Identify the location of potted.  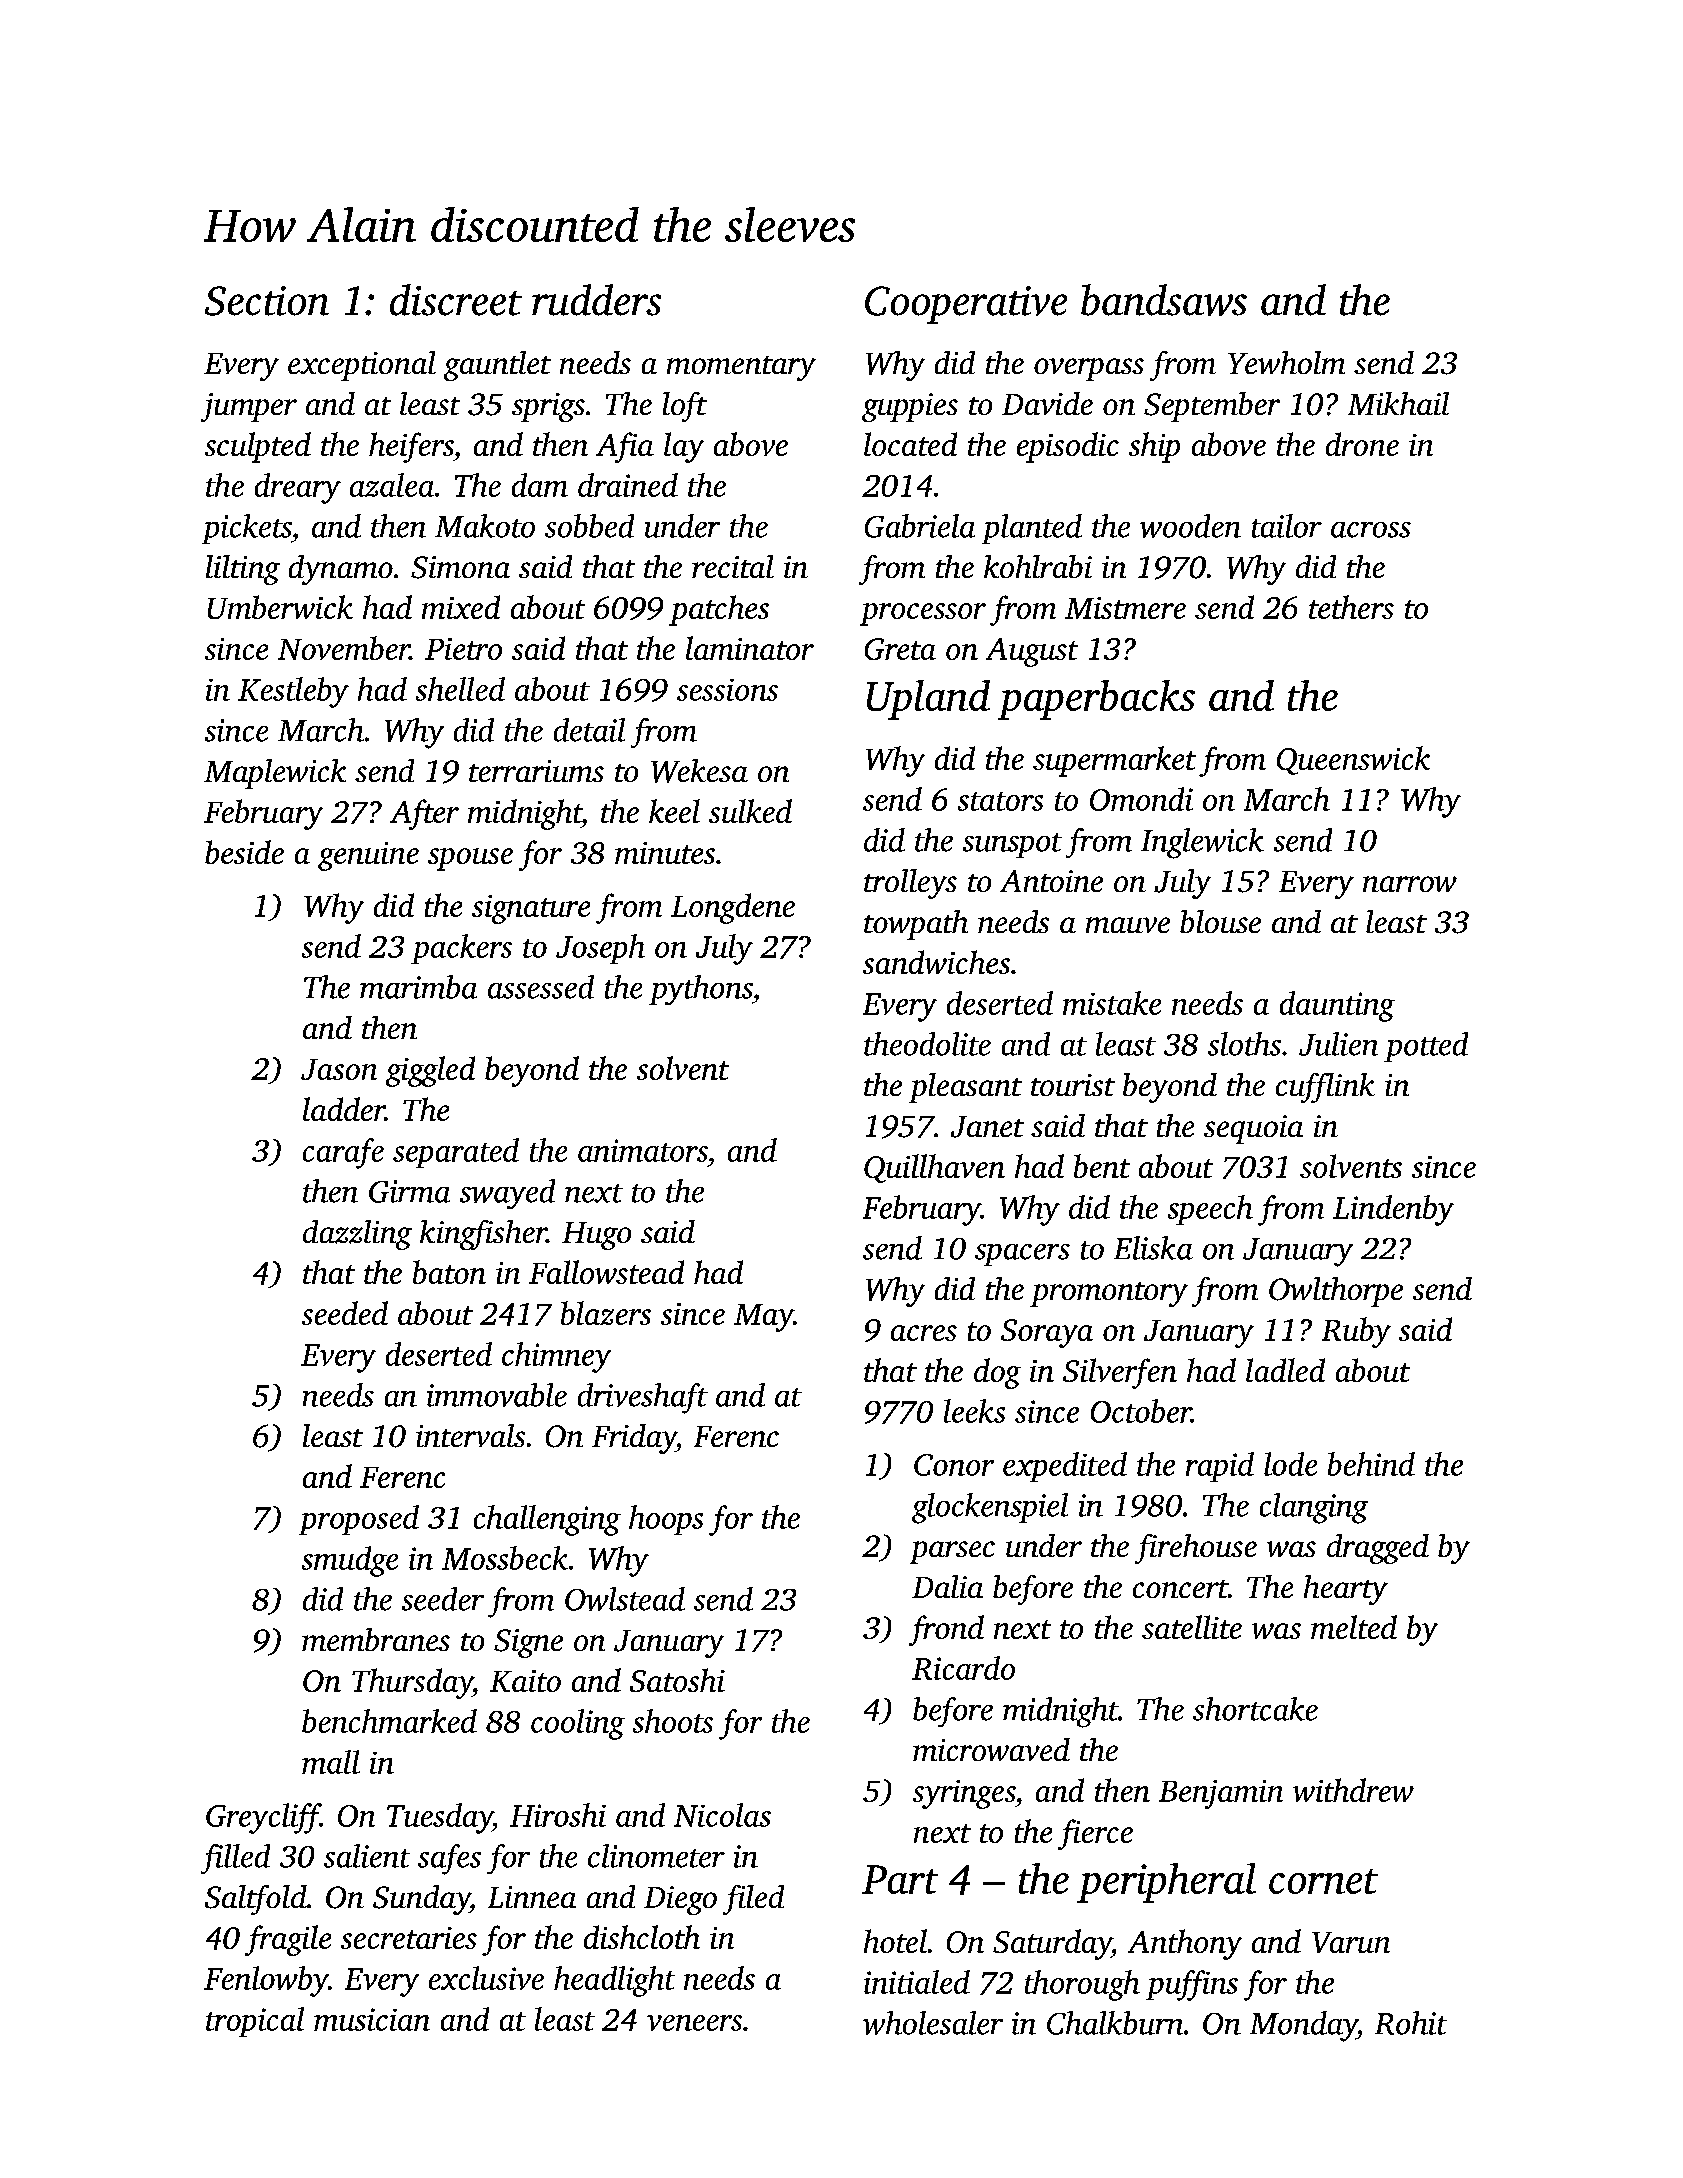
(1426, 1047).
